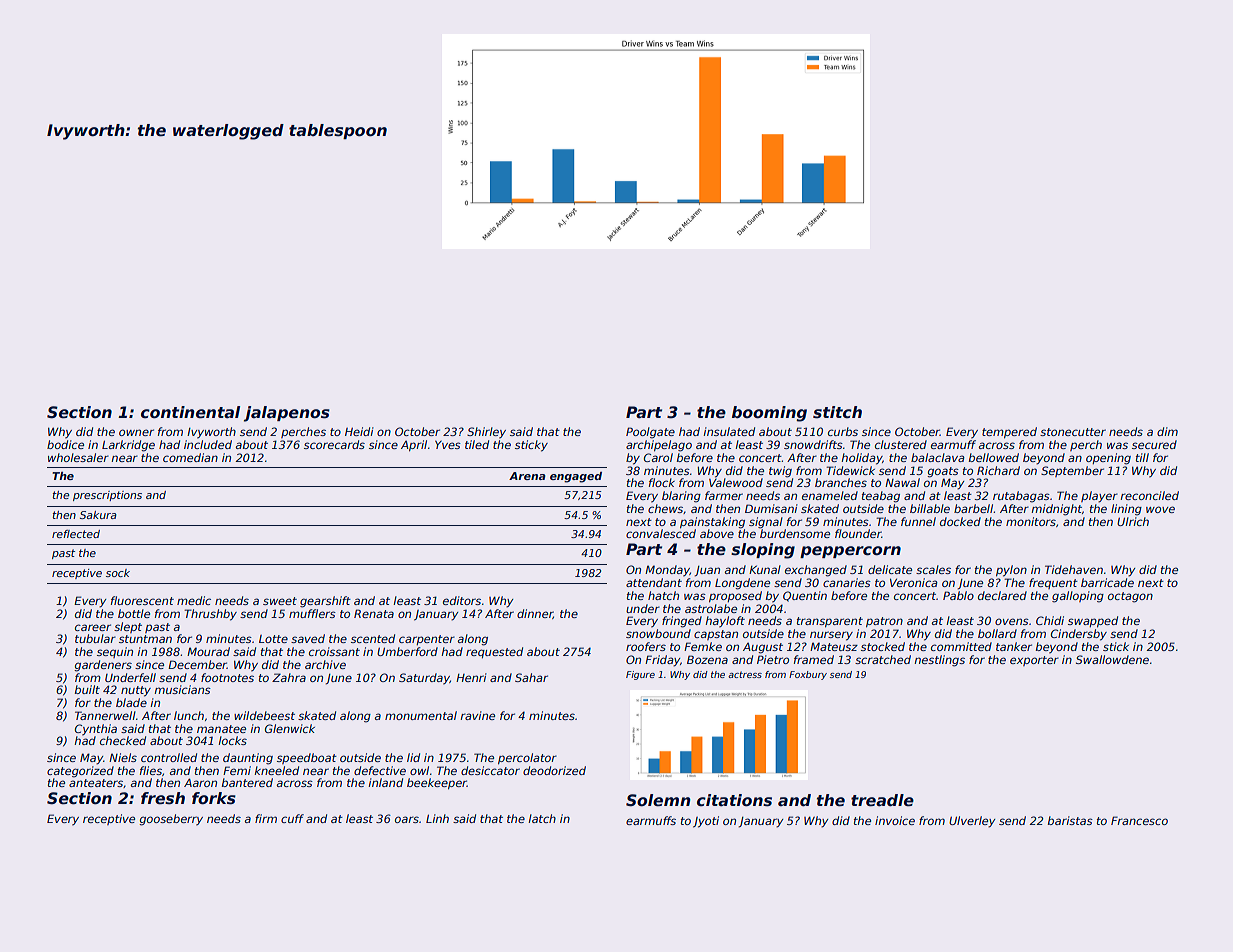 The width and height of the screenshot is (1233, 952). I want to click on Niels, so click(123, 757).
